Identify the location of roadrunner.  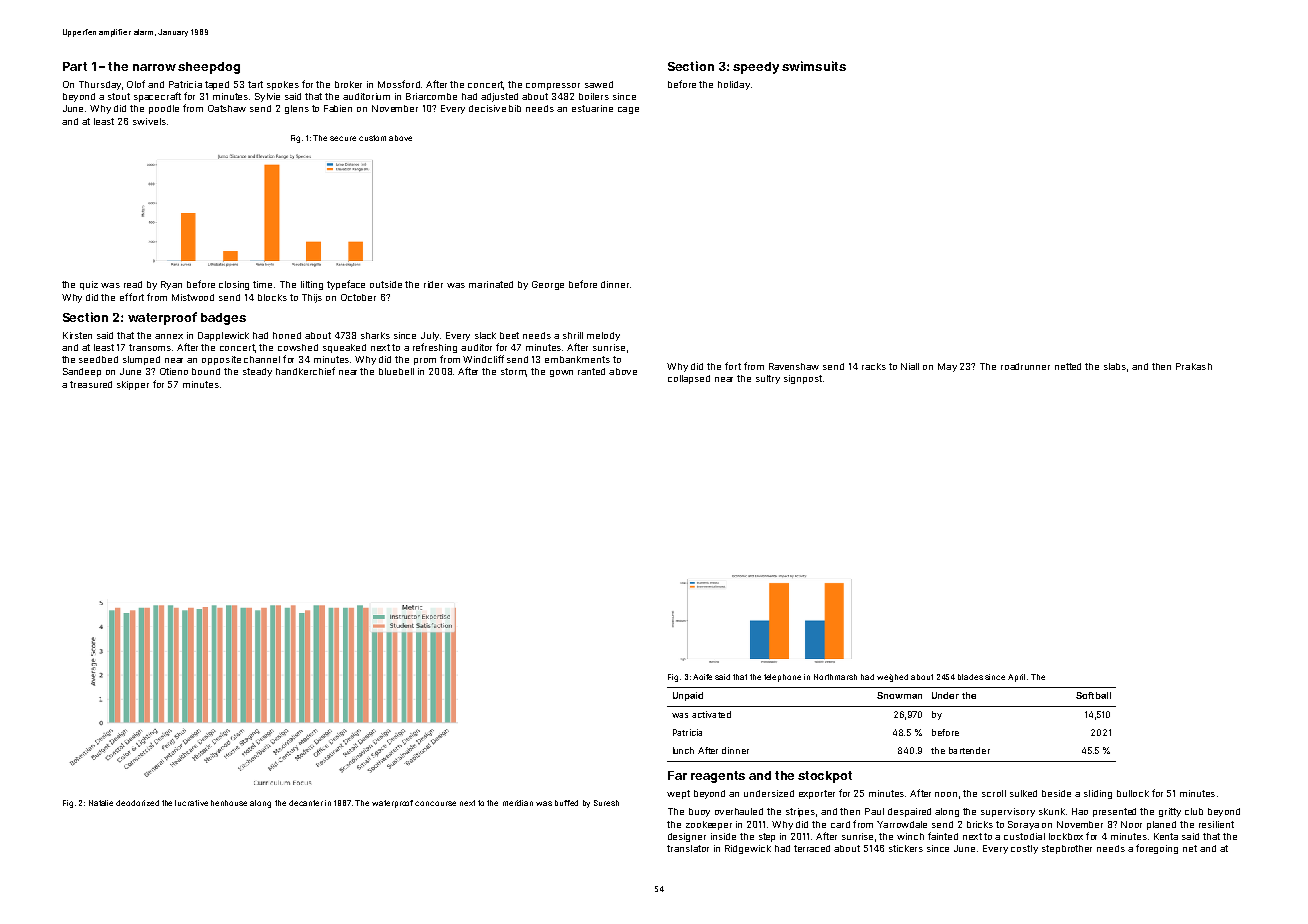
(1025, 366).
